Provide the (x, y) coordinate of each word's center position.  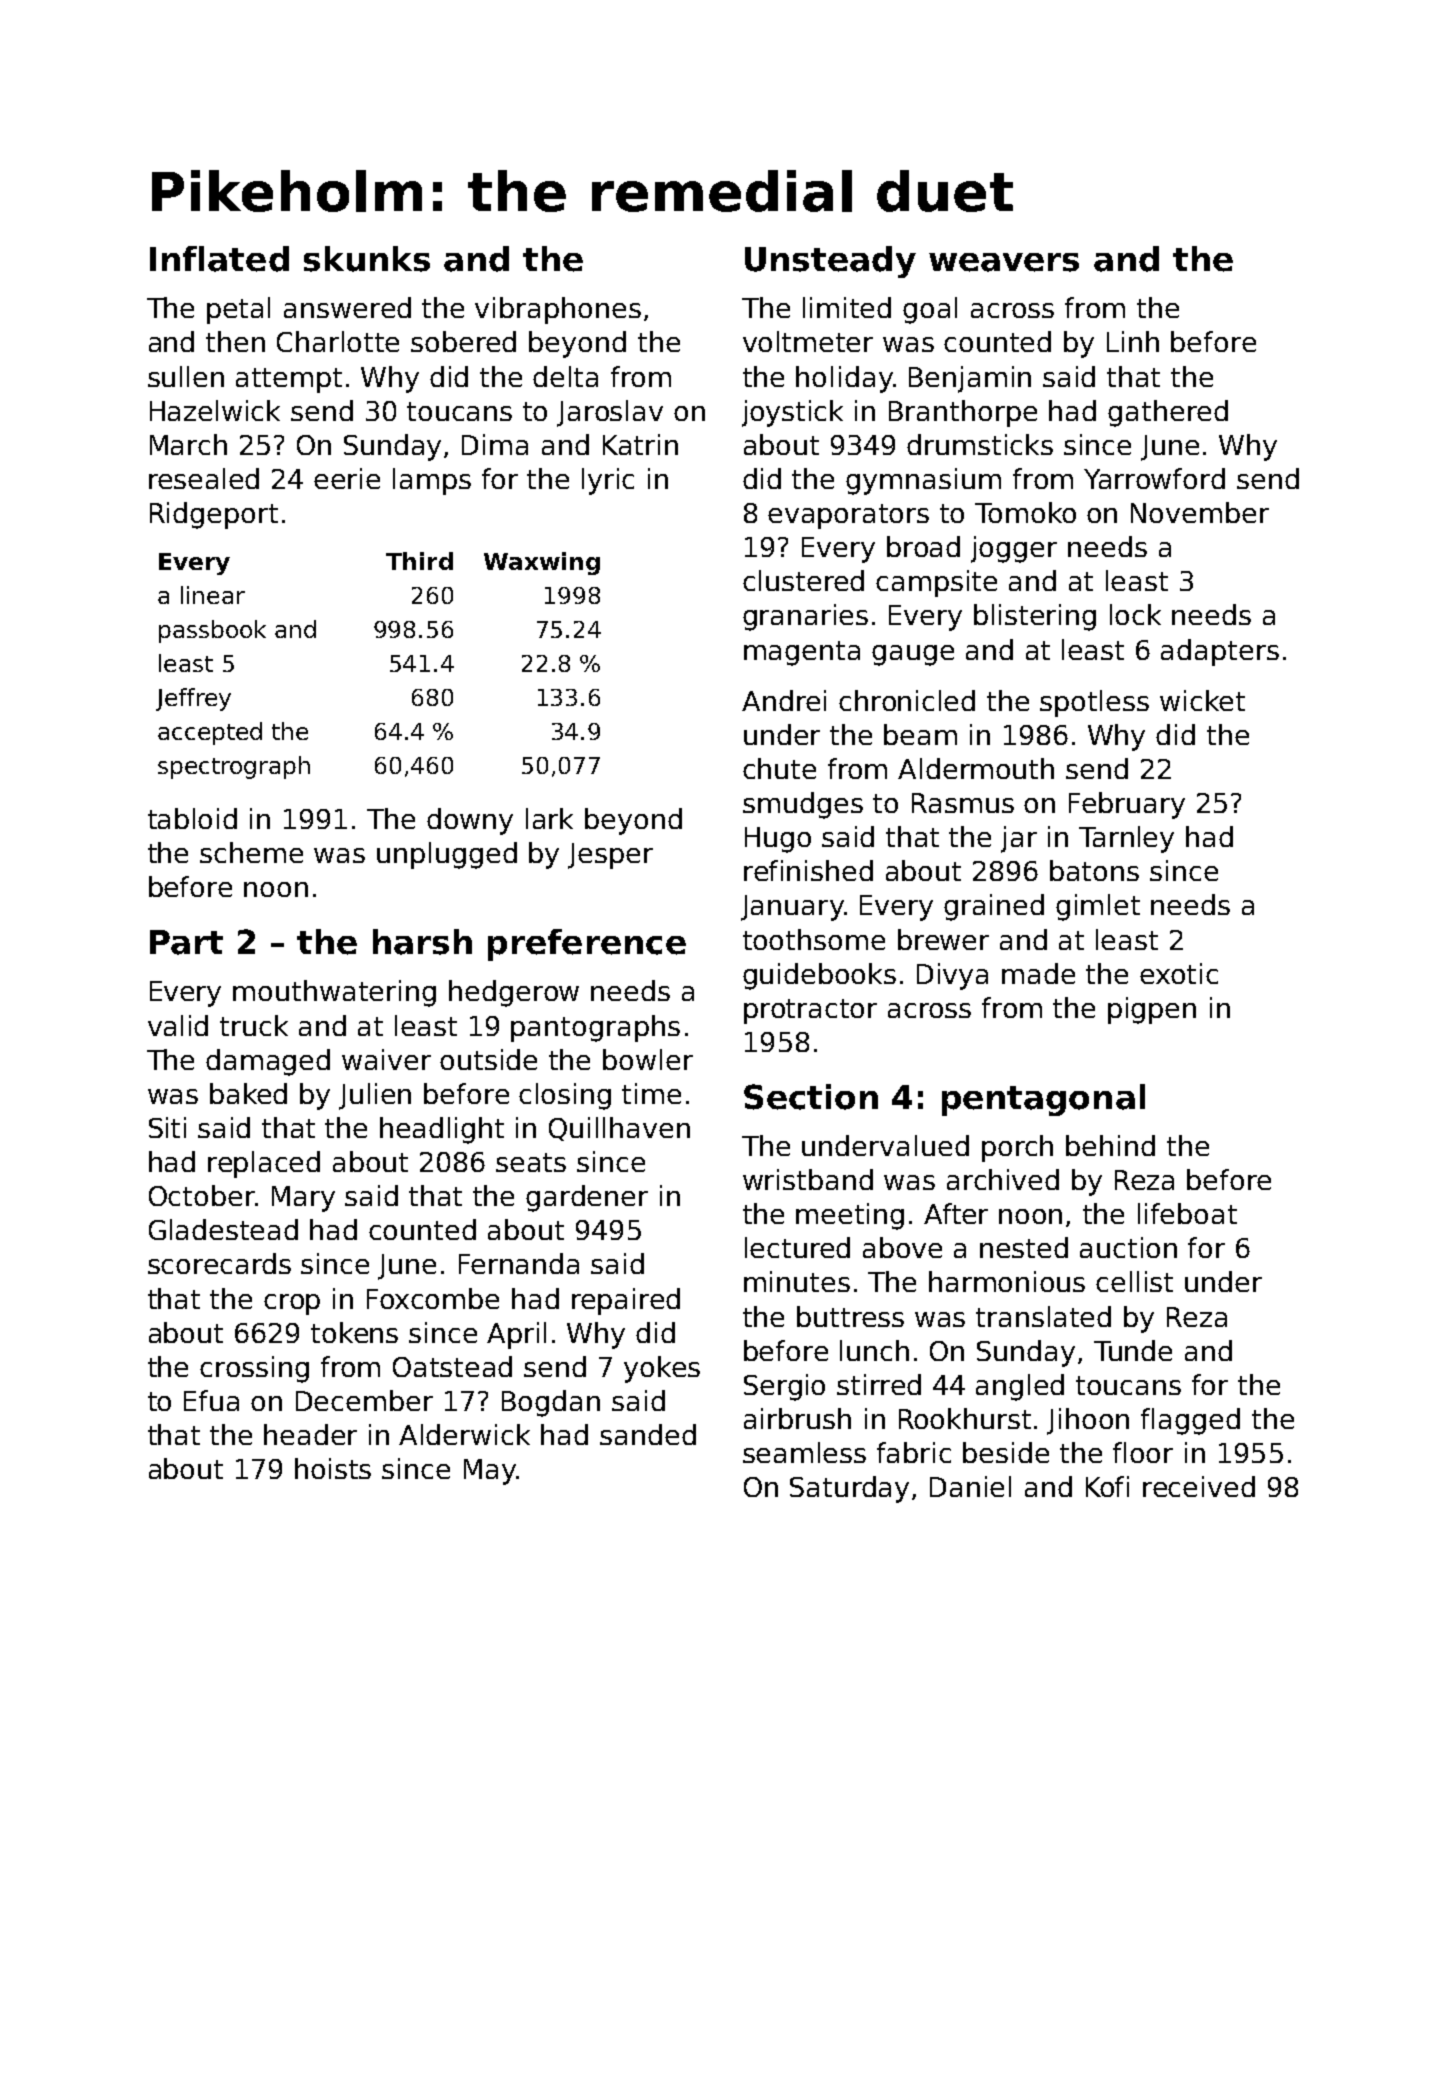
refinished (808, 870)
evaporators (848, 516)
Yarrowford (1154, 478)
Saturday (849, 1489)
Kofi (1107, 1486)
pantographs (595, 1028)
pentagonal (1043, 1100)
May (490, 1472)
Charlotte (338, 341)
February (1127, 805)
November (1200, 512)
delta (565, 376)
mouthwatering (334, 993)
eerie (347, 478)
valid (178, 1025)
